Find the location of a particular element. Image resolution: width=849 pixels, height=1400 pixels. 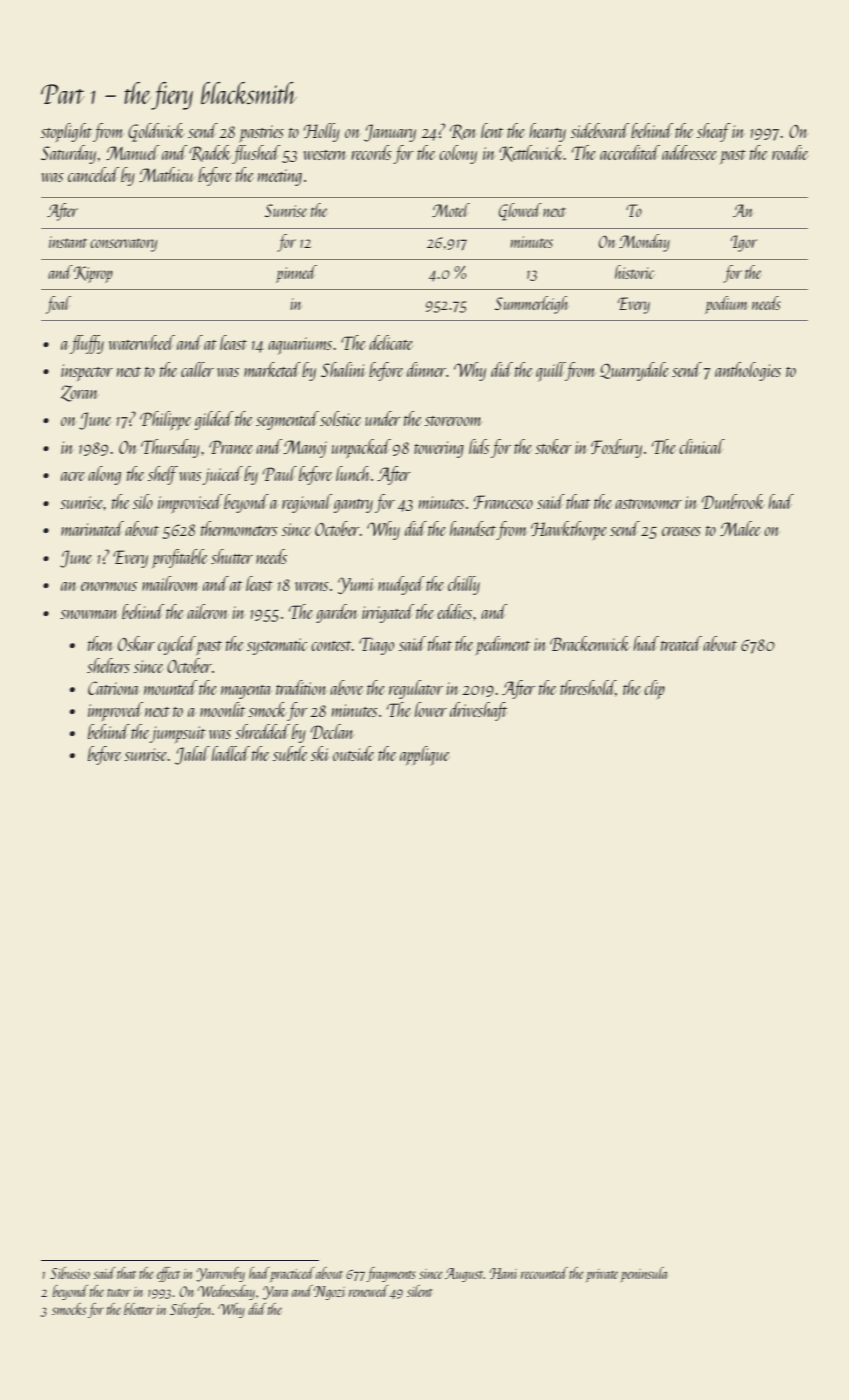

Quarrydale is located at coordinates (634, 371).
